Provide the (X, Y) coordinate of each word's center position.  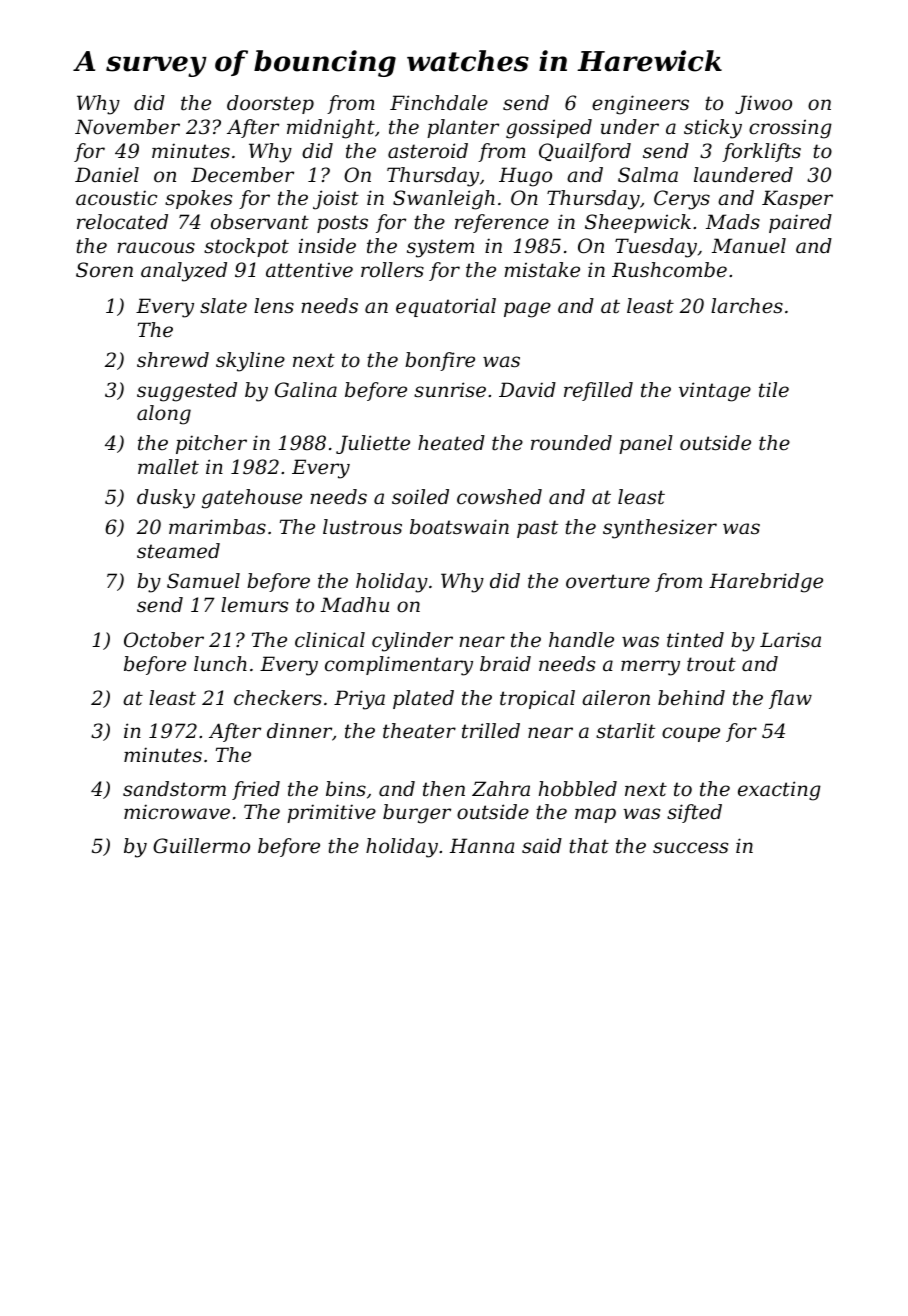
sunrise (450, 389)
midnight (331, 129)
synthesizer (660, 529)
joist (336, 200)
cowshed (499, 497)
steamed (178, 551)
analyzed (184, 272)
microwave (177, 812)
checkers (278, 698)
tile (774, 390)
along (164, 415)
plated (423, 699)
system (440, 248)
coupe (691, 734)
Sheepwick (638, 223)
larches (747, 306)
